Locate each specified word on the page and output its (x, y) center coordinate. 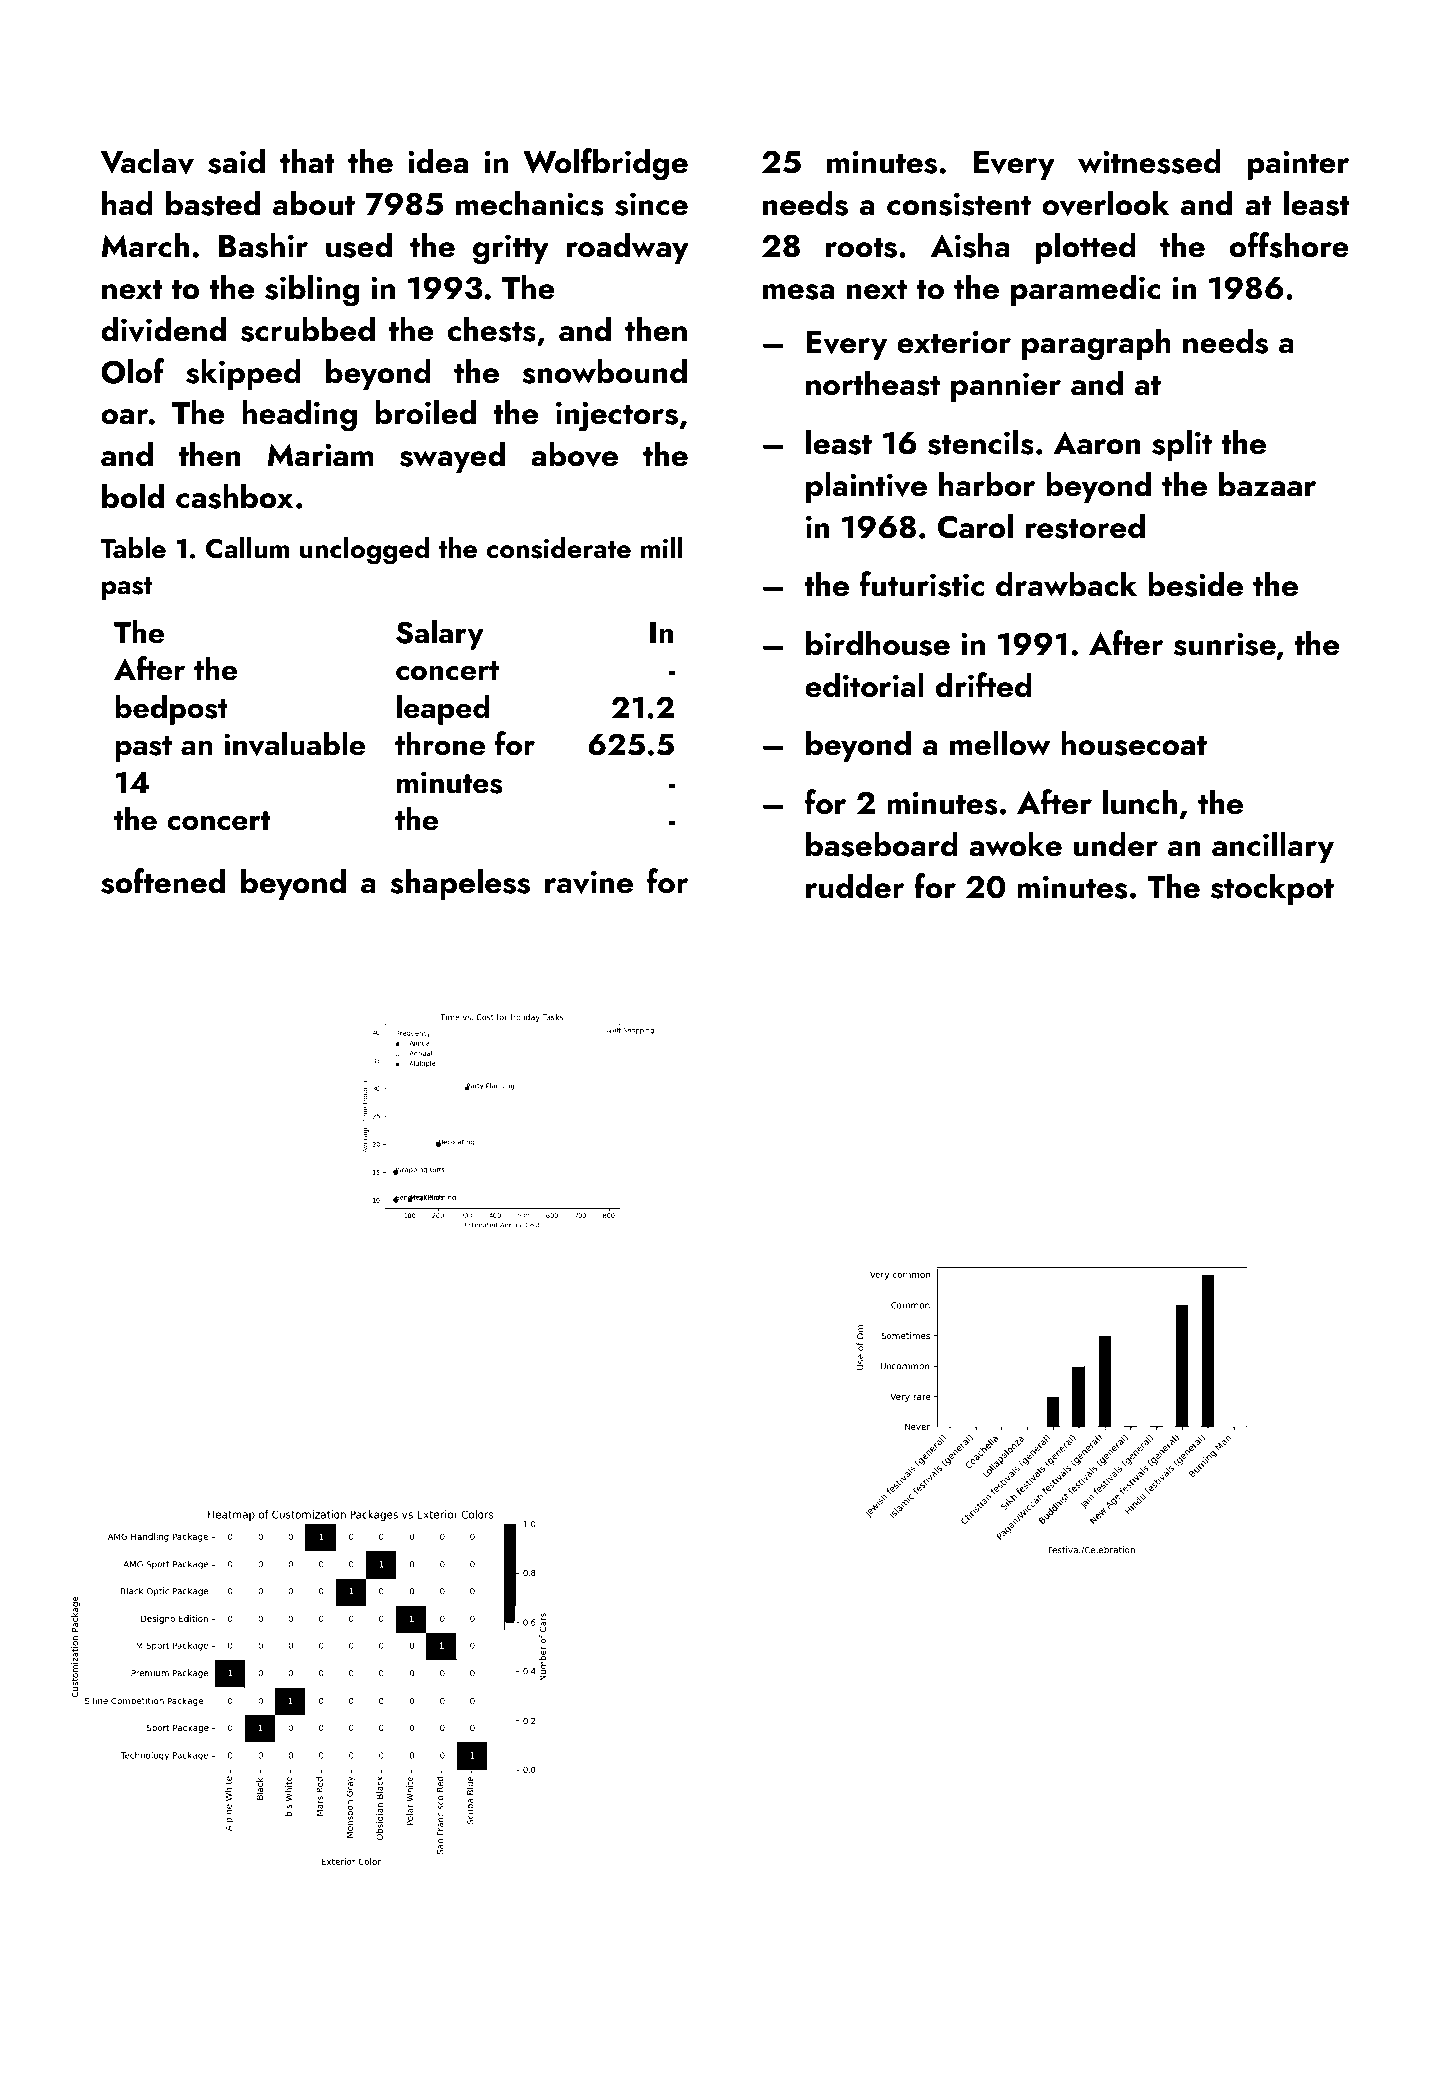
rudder (855, 886)
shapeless (460, 884)
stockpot (1272, 889)
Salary (440, 634)
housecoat (1134, 743)
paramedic (1086, 290)
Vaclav (147, 161)
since (651, 204)
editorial (864, 685)
